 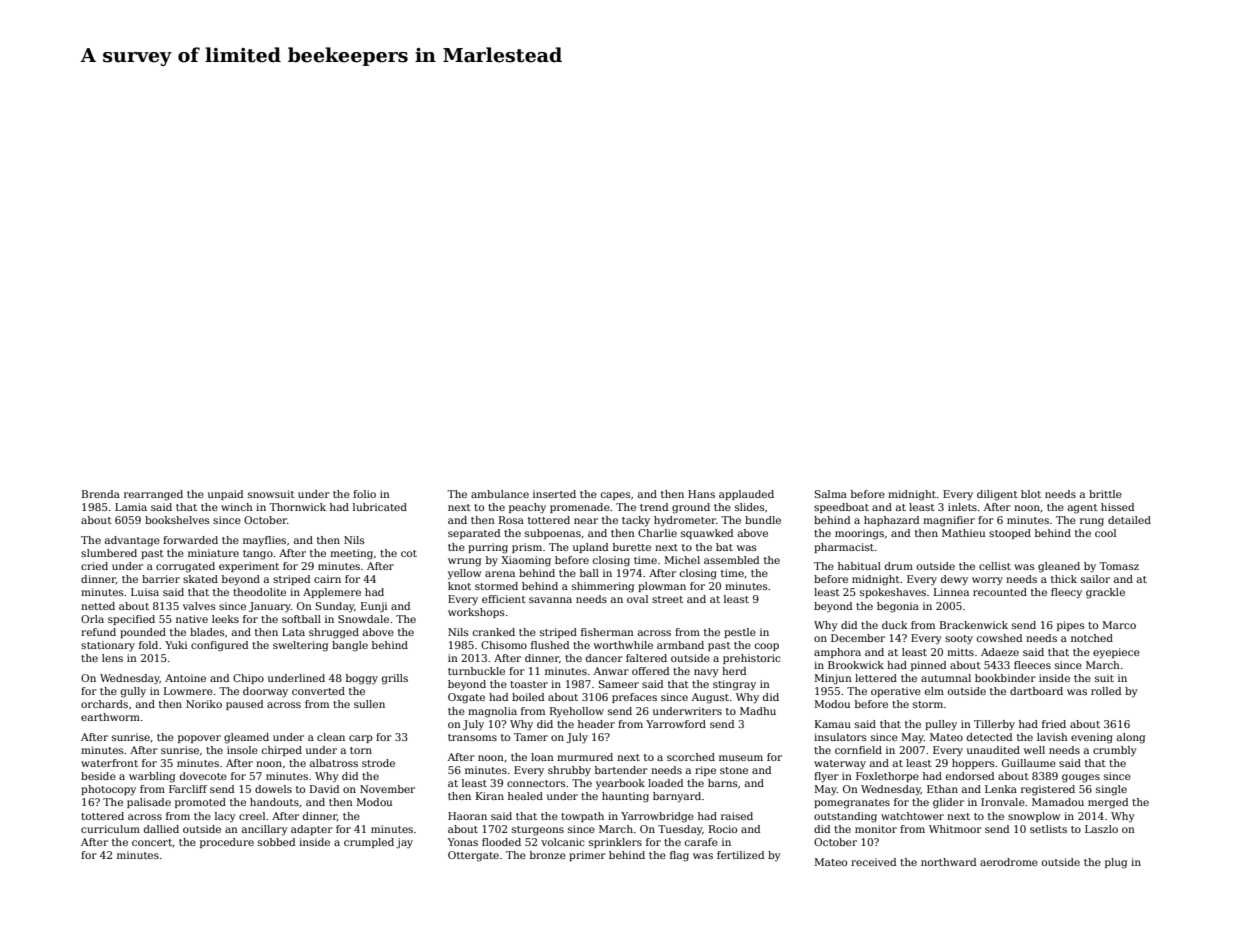 I want to click on setlists, so click(x=1048, y=829).
